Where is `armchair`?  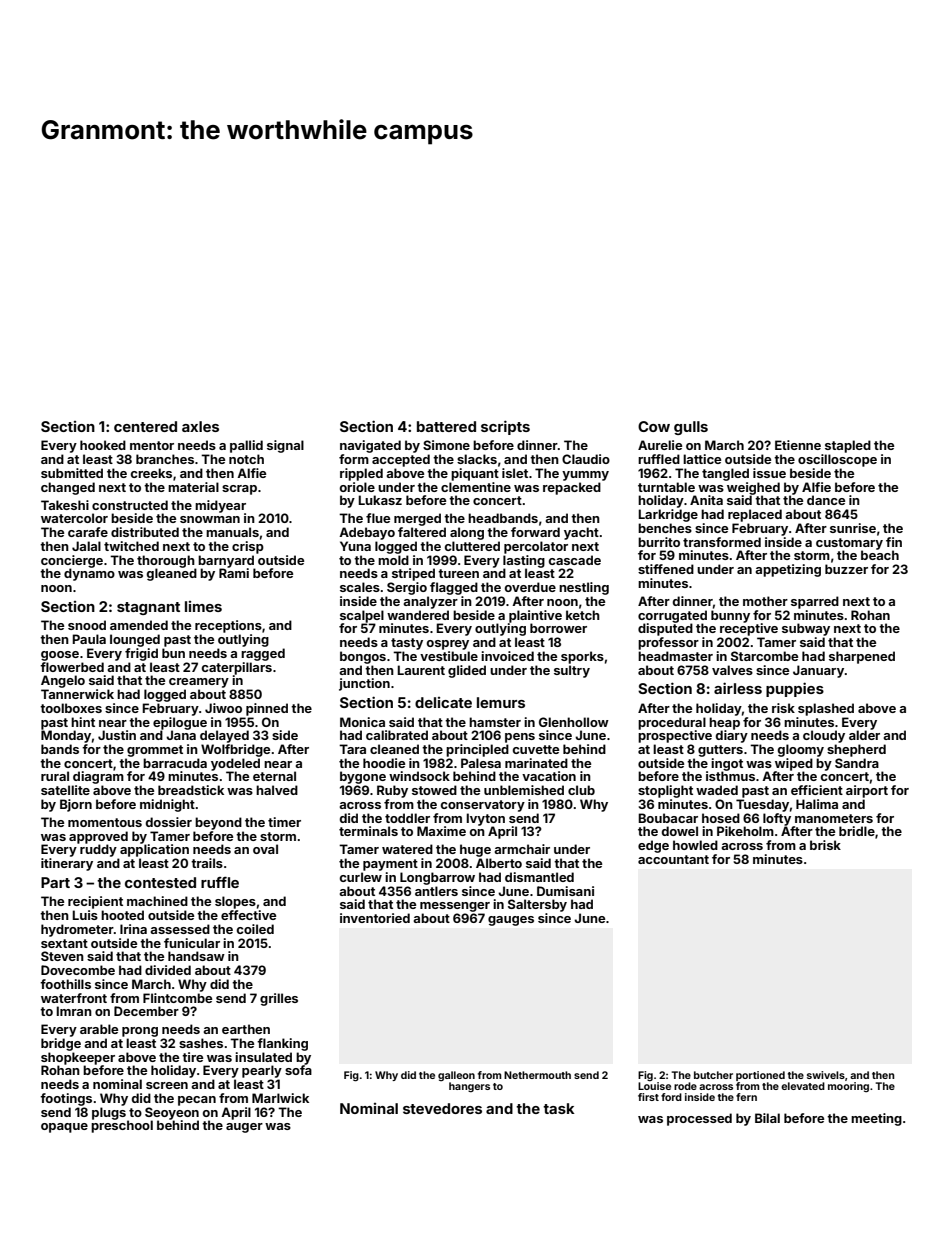
armchair is located at coordinates (522, 849).
